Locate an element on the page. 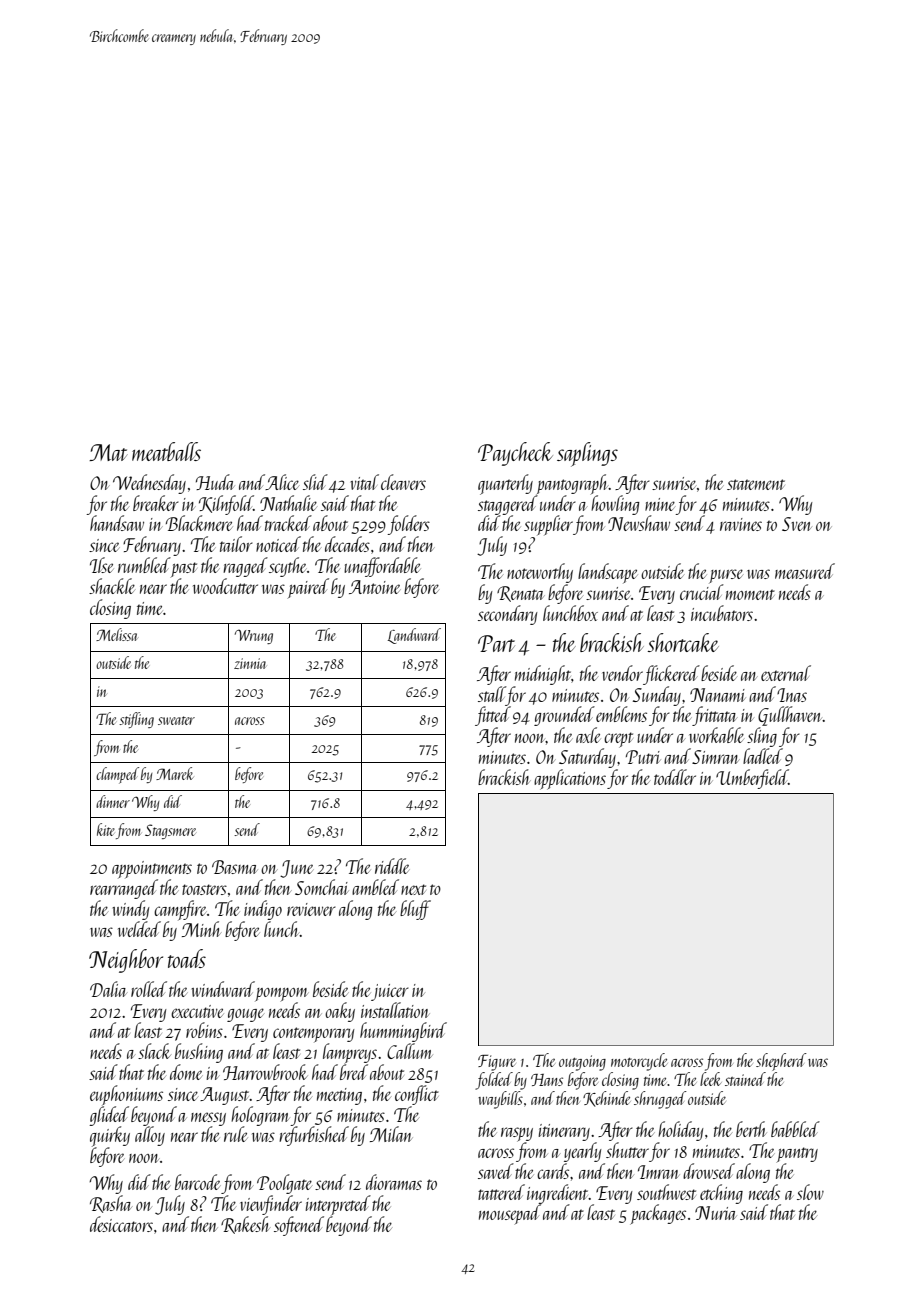  Paycheck is located at coordinates (515, 454).
